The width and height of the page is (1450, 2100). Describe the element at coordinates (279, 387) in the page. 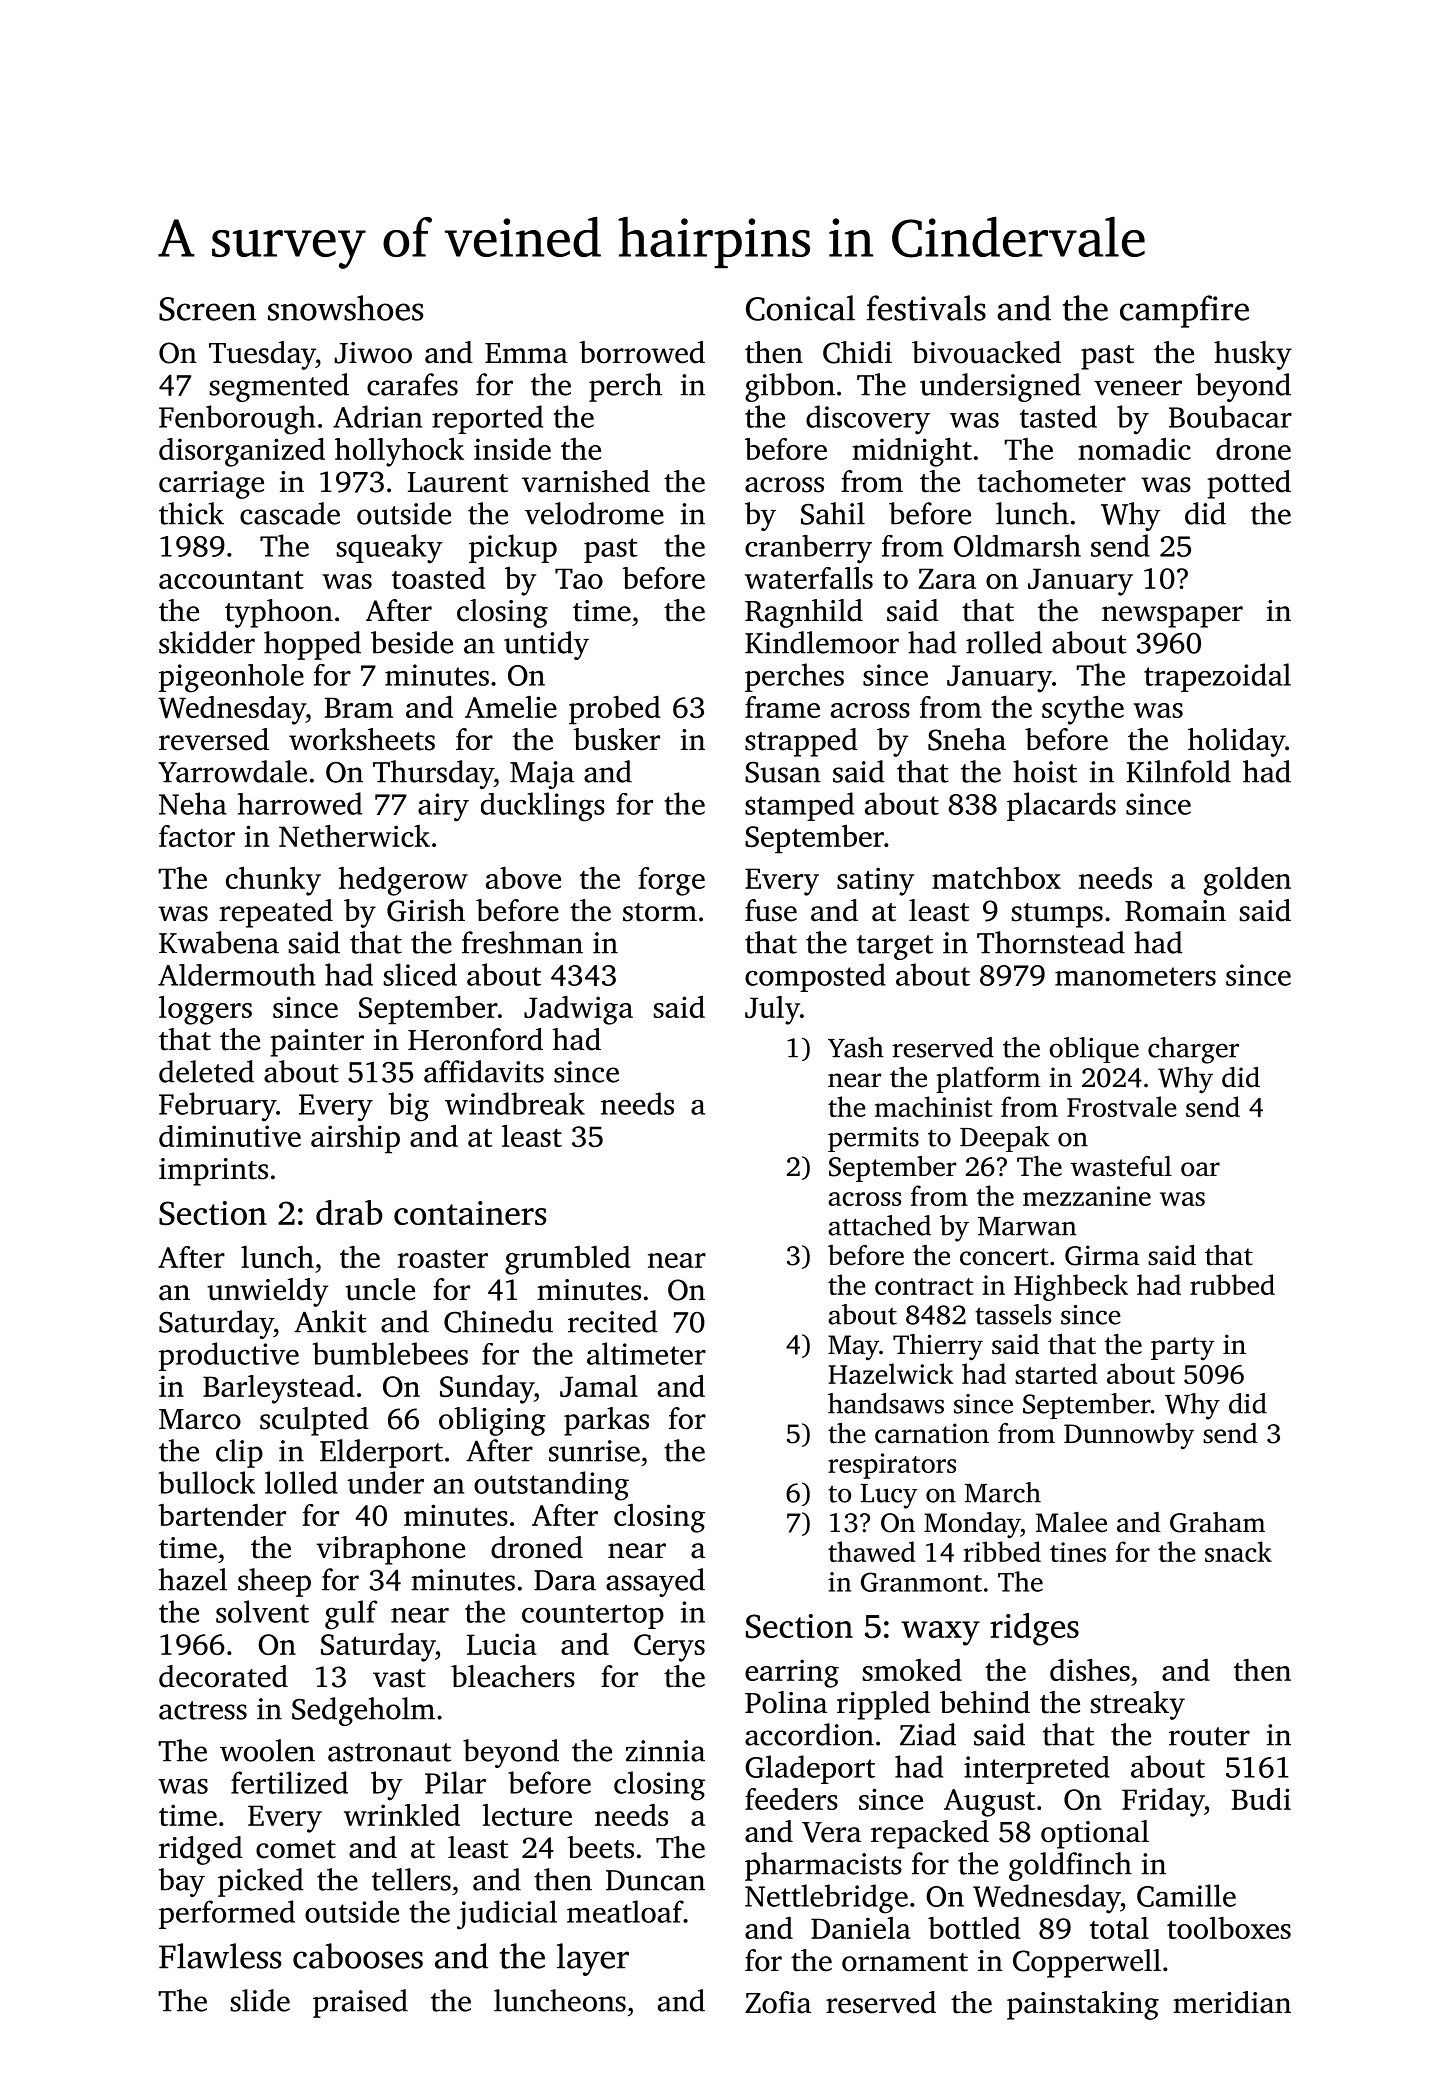

I see `segmented` at that location.
